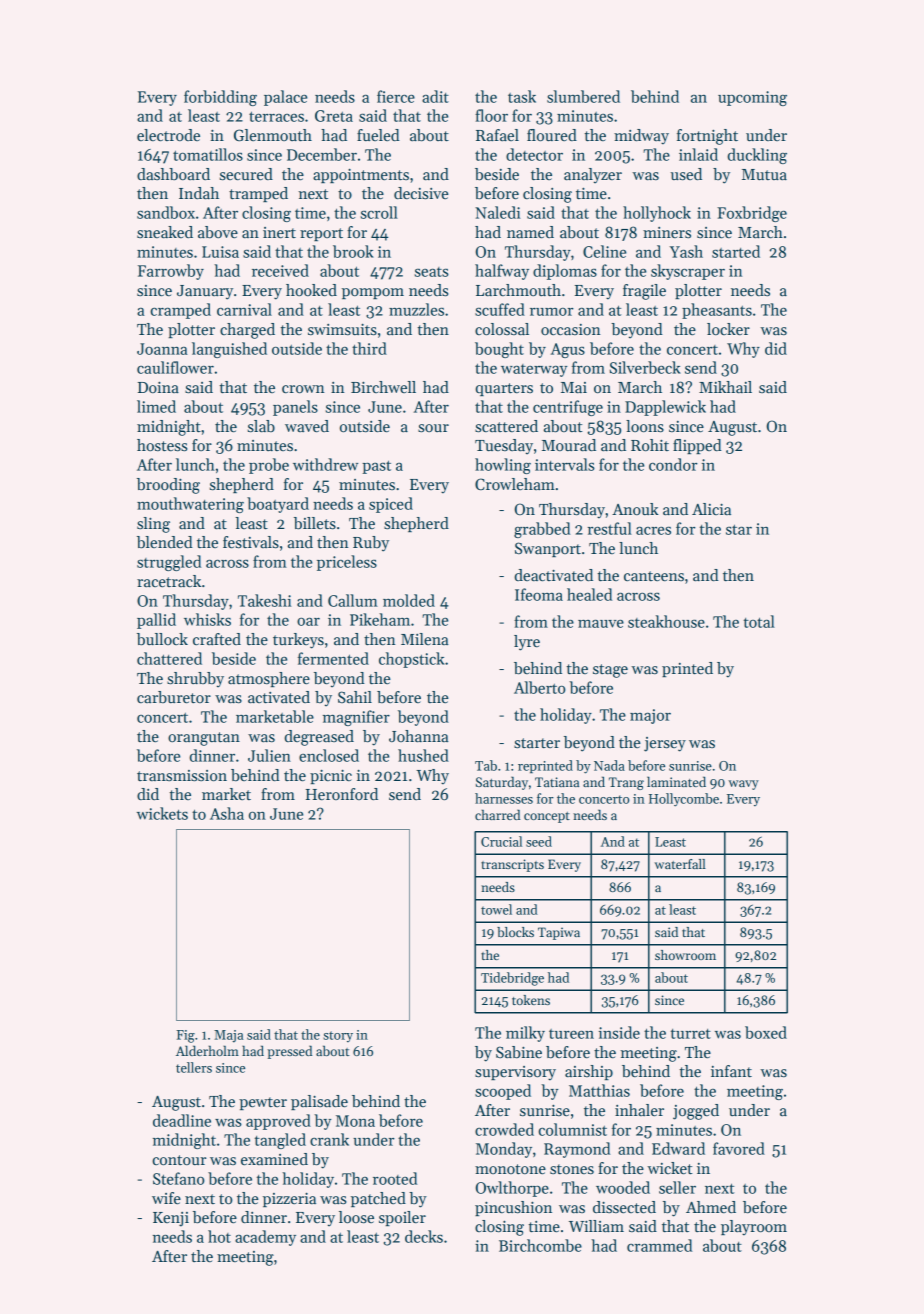 This screenshot has height=1314, width=924. I want to click on palace, so click(285, 98).
